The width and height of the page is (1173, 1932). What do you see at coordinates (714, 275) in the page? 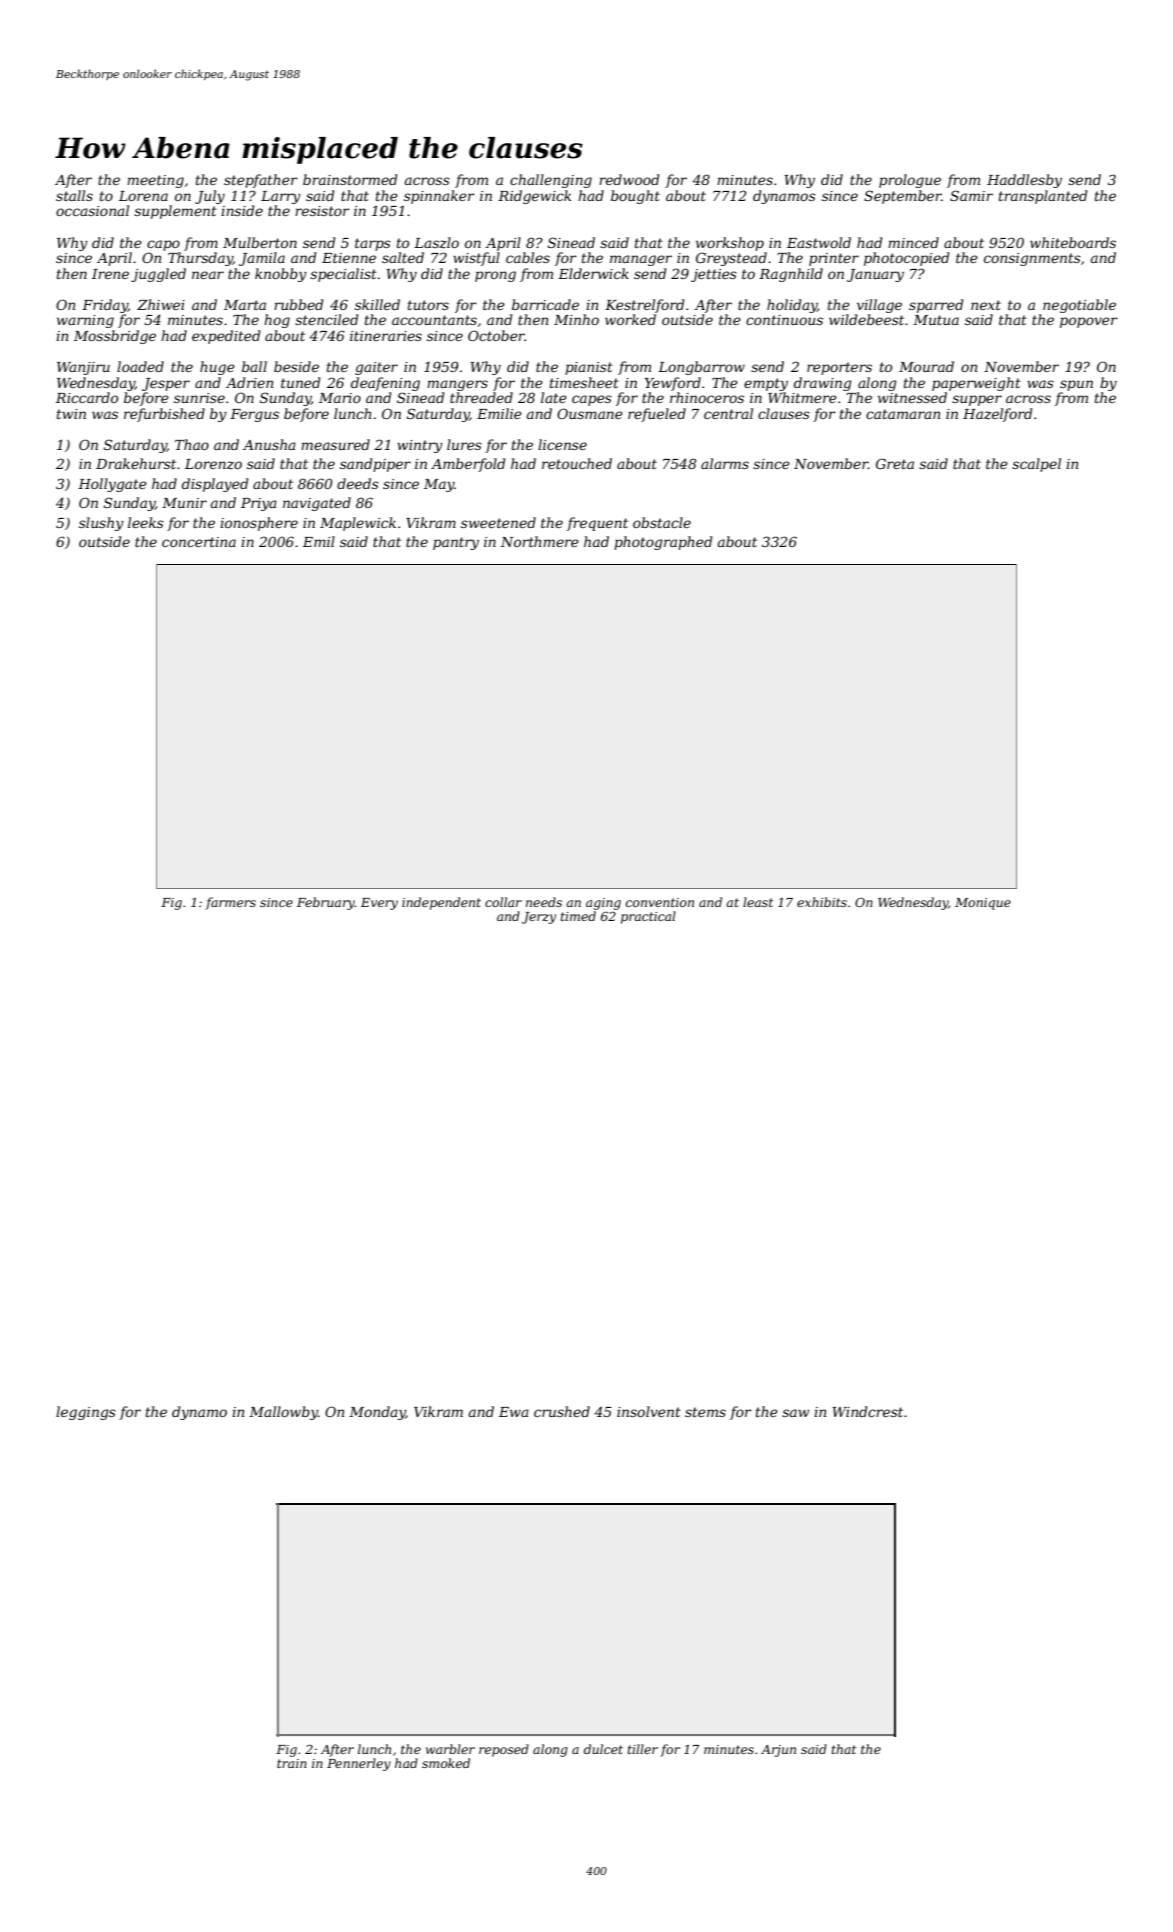
I see `jetties` at bounding box center [714, 275].
